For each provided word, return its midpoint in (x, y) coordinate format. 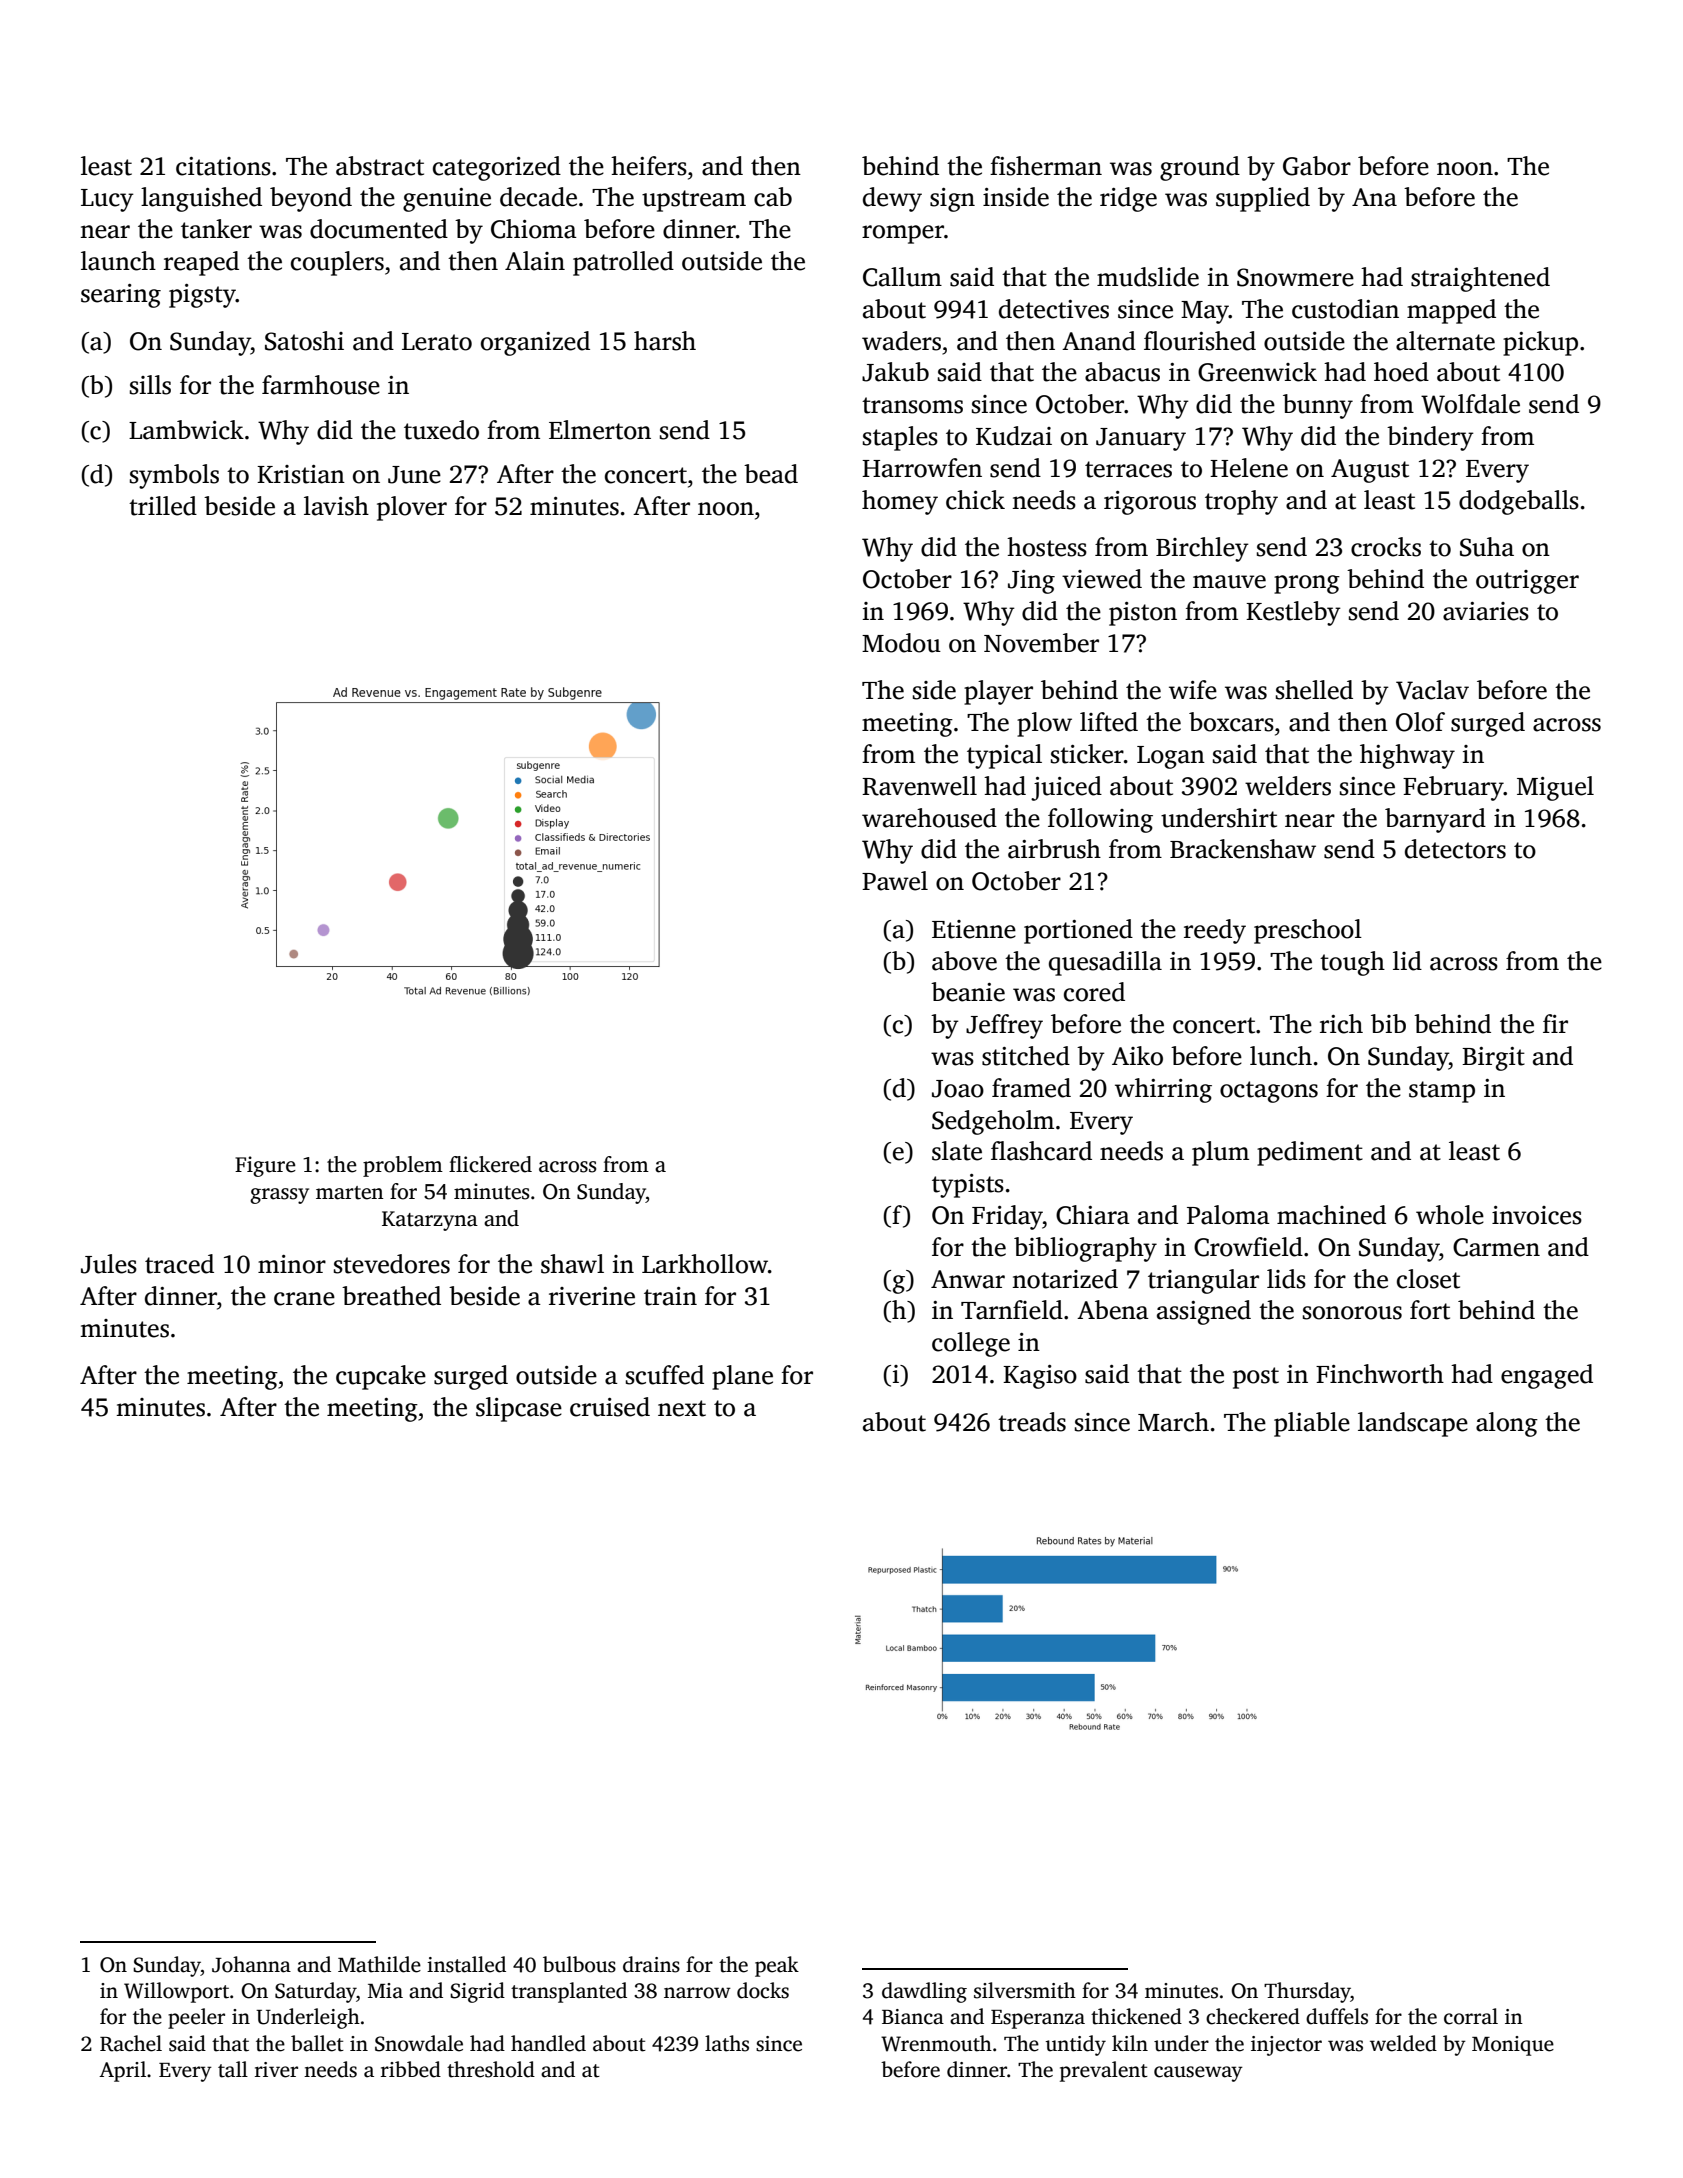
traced (179, 1264)
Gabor (1317, 166)
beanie (968, 992)
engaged (1547, 1376)
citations (223, 166)
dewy (892, 199)
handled (548, 2043)
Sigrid (477, 1992)
